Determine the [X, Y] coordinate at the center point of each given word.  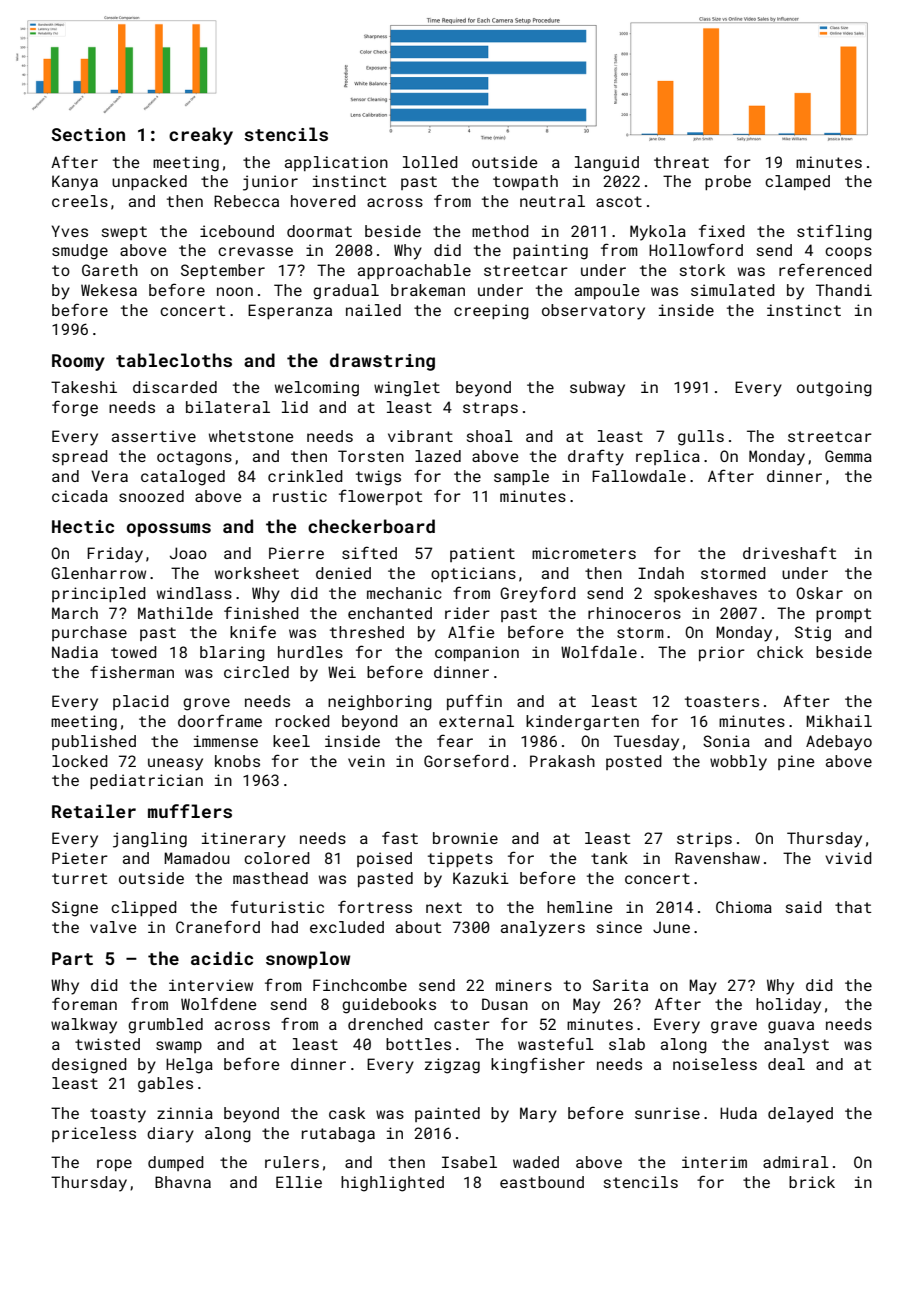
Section [88, 134]
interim [714, 1162]
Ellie [299, 1182]
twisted [107, 1044]
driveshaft [789, 552]
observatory [593, 312]
